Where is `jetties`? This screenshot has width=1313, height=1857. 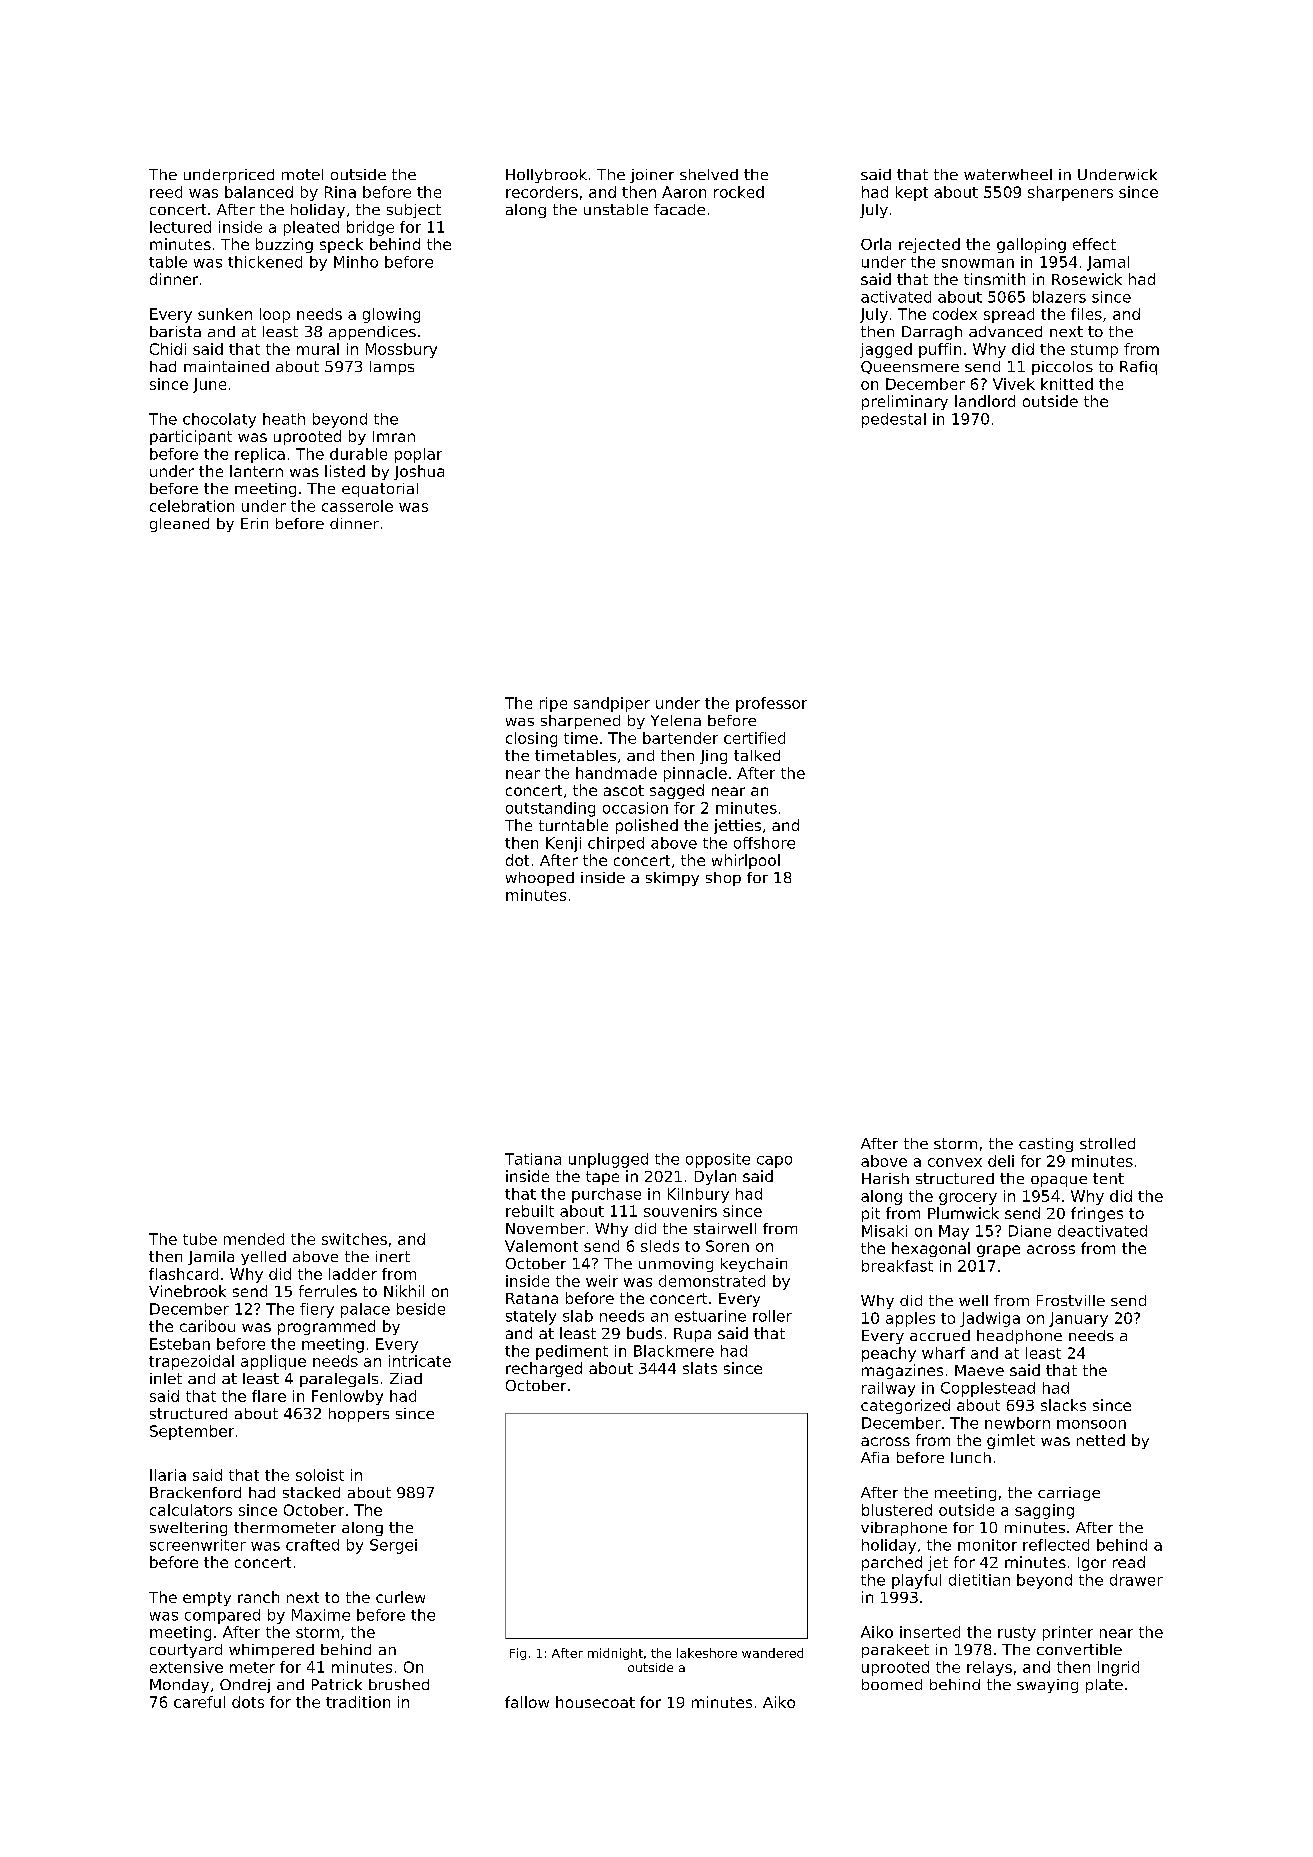
jetties is located at coordinates (737, 826).
